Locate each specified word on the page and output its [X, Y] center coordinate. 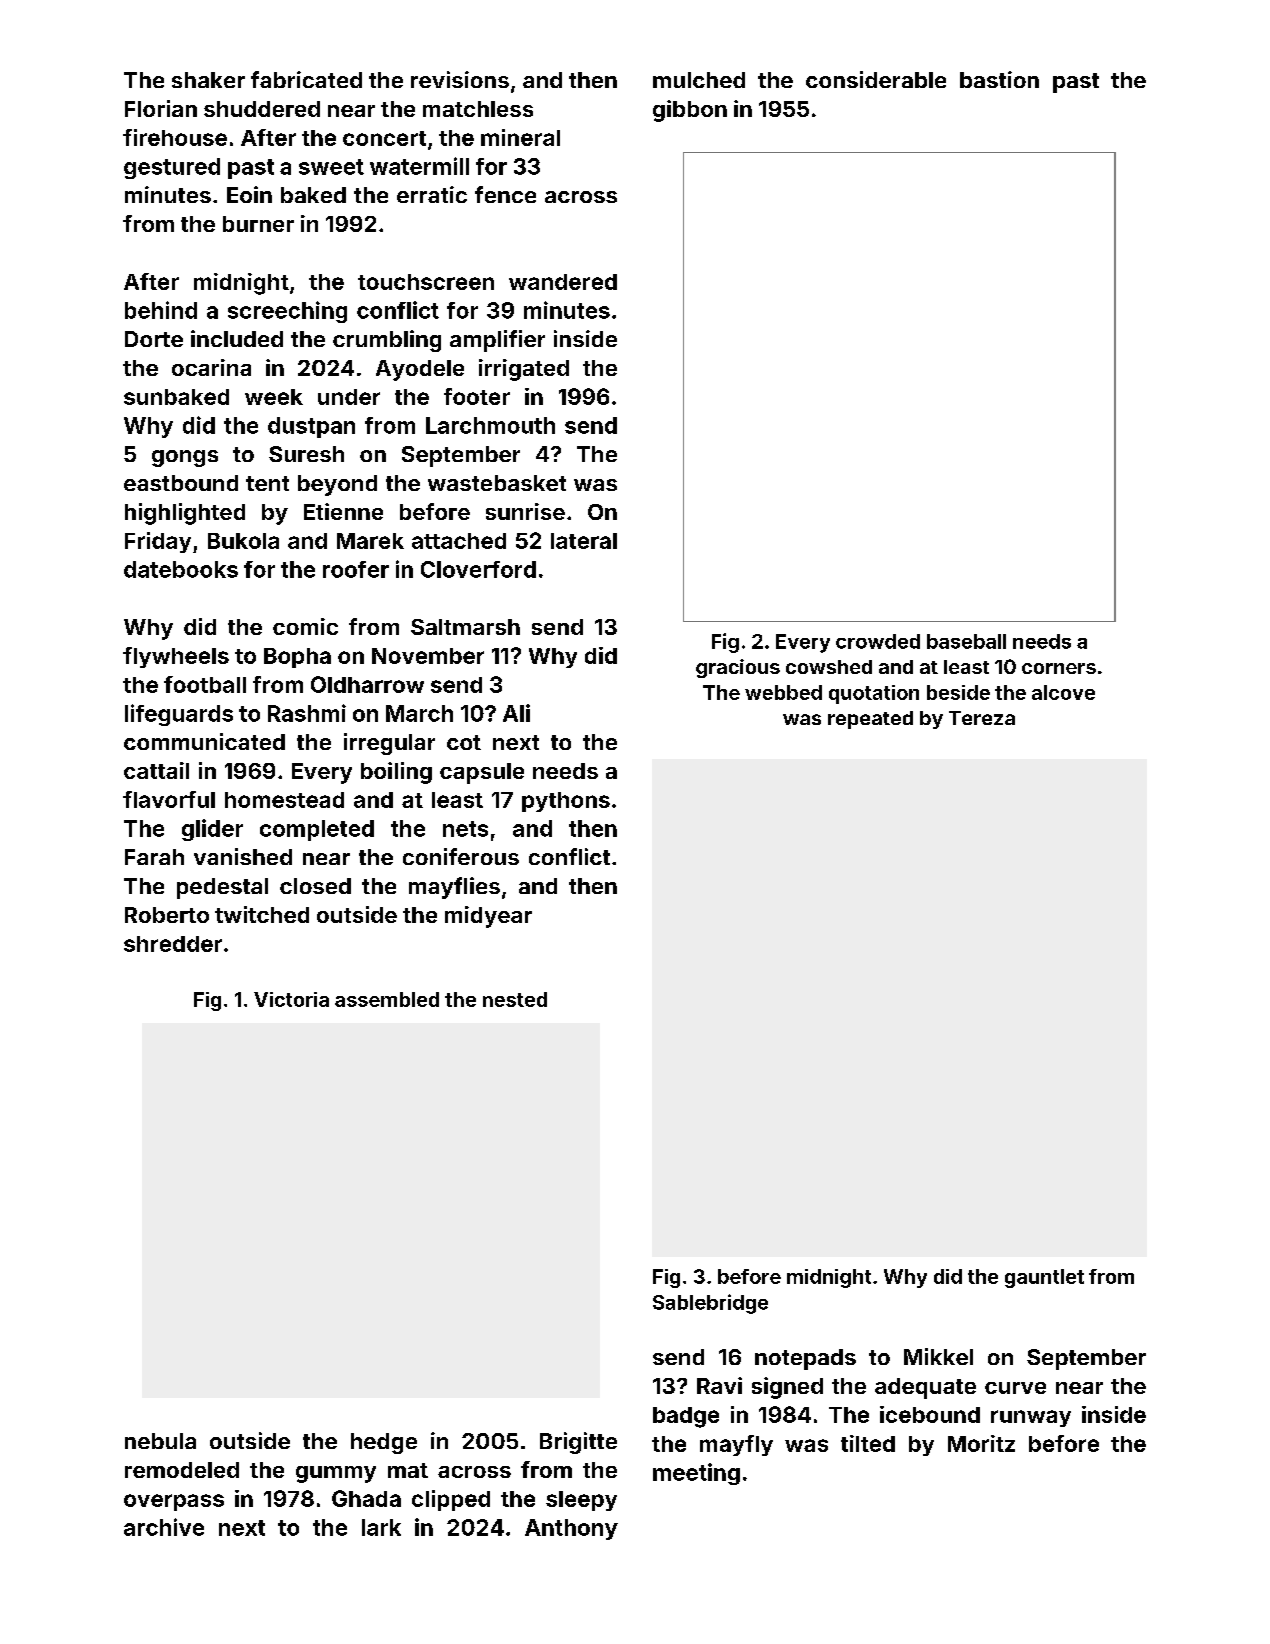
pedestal [222, 888]
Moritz [981, 1443]
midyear [488, 917]
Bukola [243, 541]
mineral [520, 137]
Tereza [982, 718]
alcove [1063, 692]
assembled [387, 999]
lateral [584, 541]
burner [258, 224]
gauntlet [1044, 1278]
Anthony [571, 1529]
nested [515, 999]
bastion [999, 79]
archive [164, 1527]
